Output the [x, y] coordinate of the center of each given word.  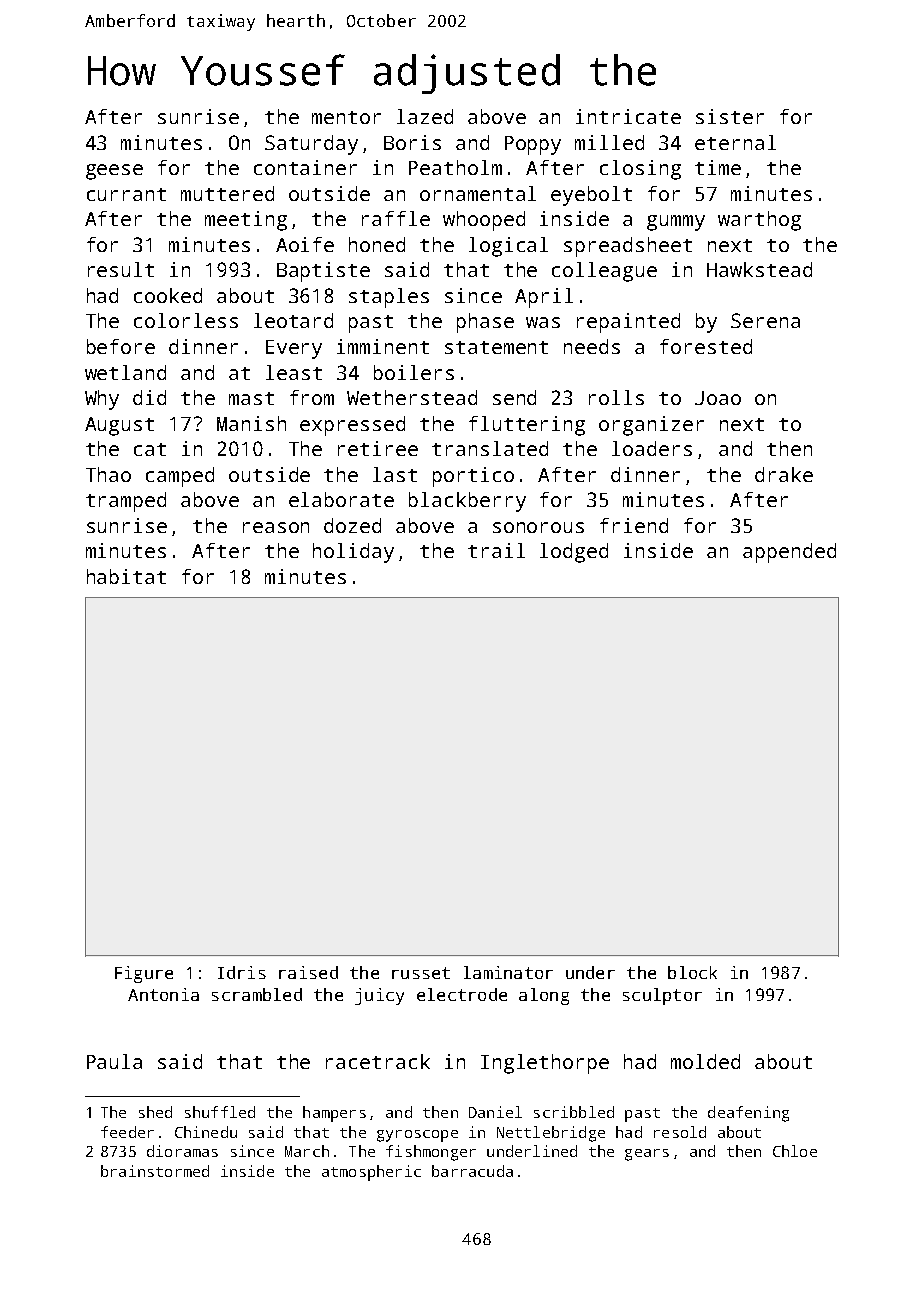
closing [640, 170]
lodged [574, 553]
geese [114, 172]
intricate [628, 116]
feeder [127, 1132]
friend [634, 525]
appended [789, 553]
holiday [353, 553]
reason [276, 527]
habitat [126, 576]
